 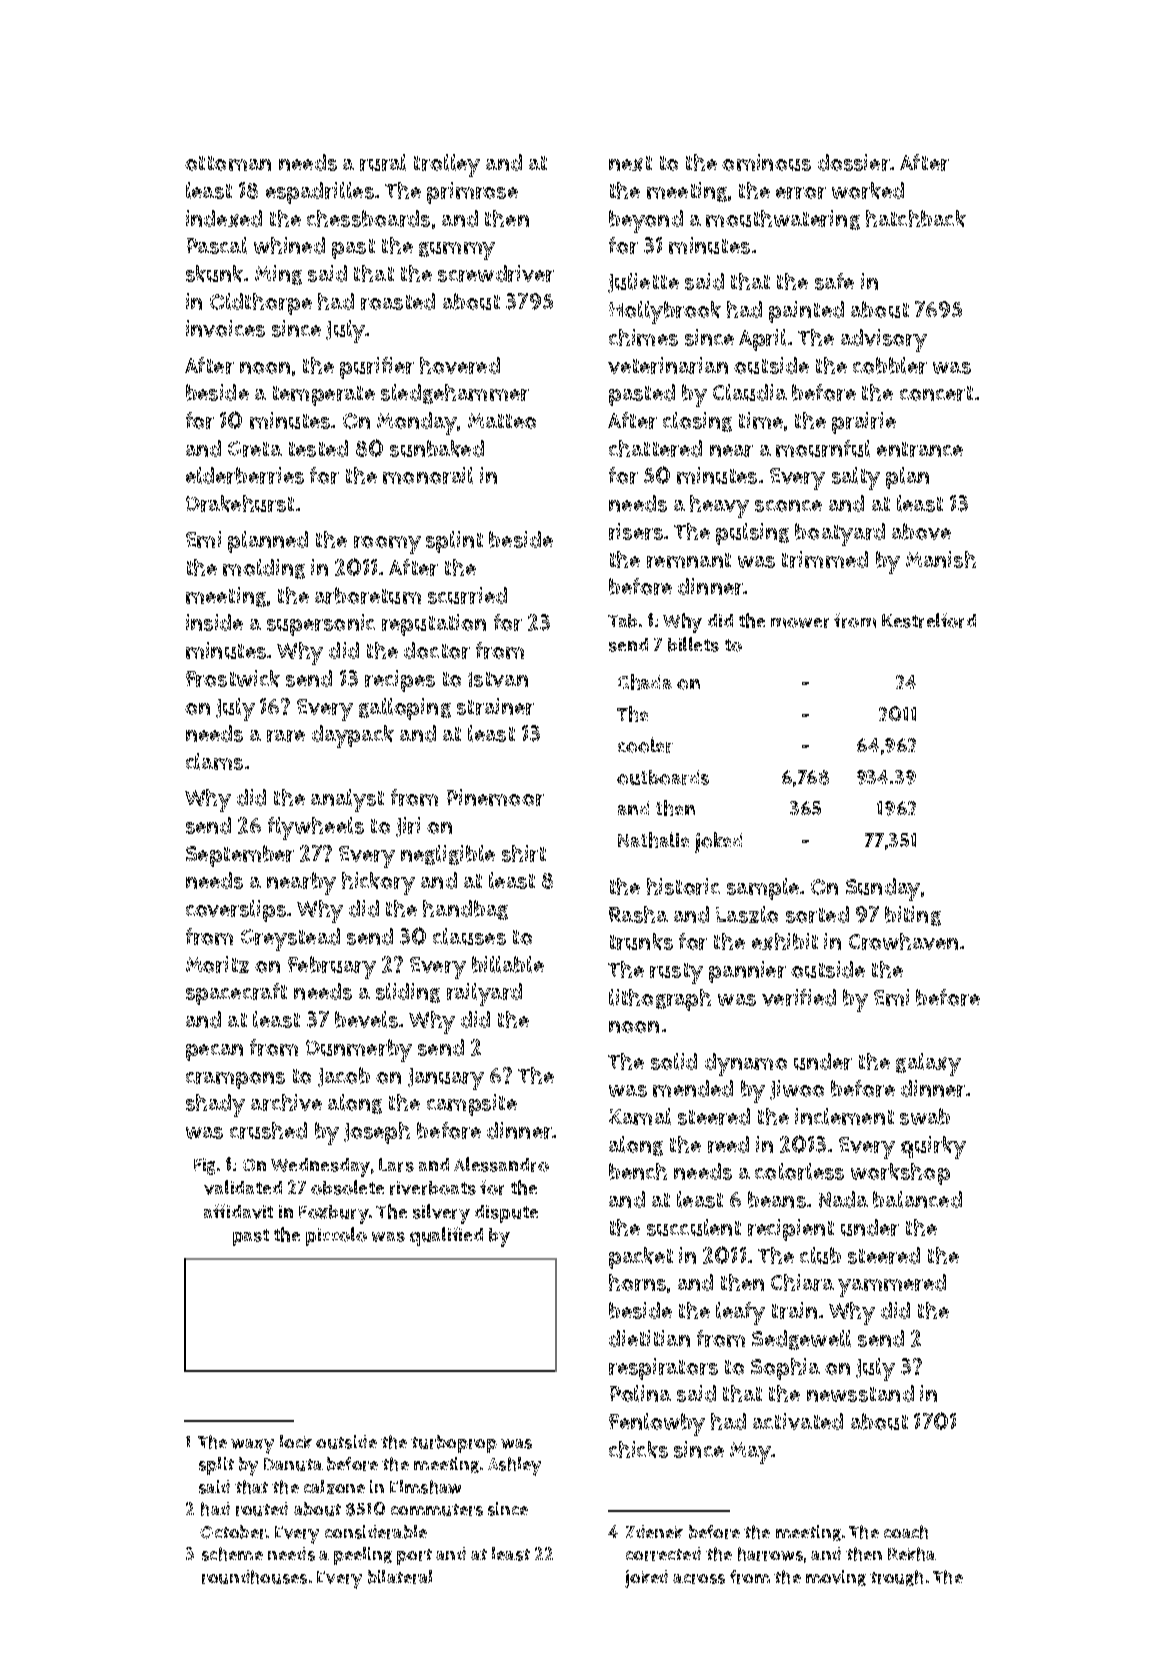 I want to click on rural, so click(x=383, y=162).
